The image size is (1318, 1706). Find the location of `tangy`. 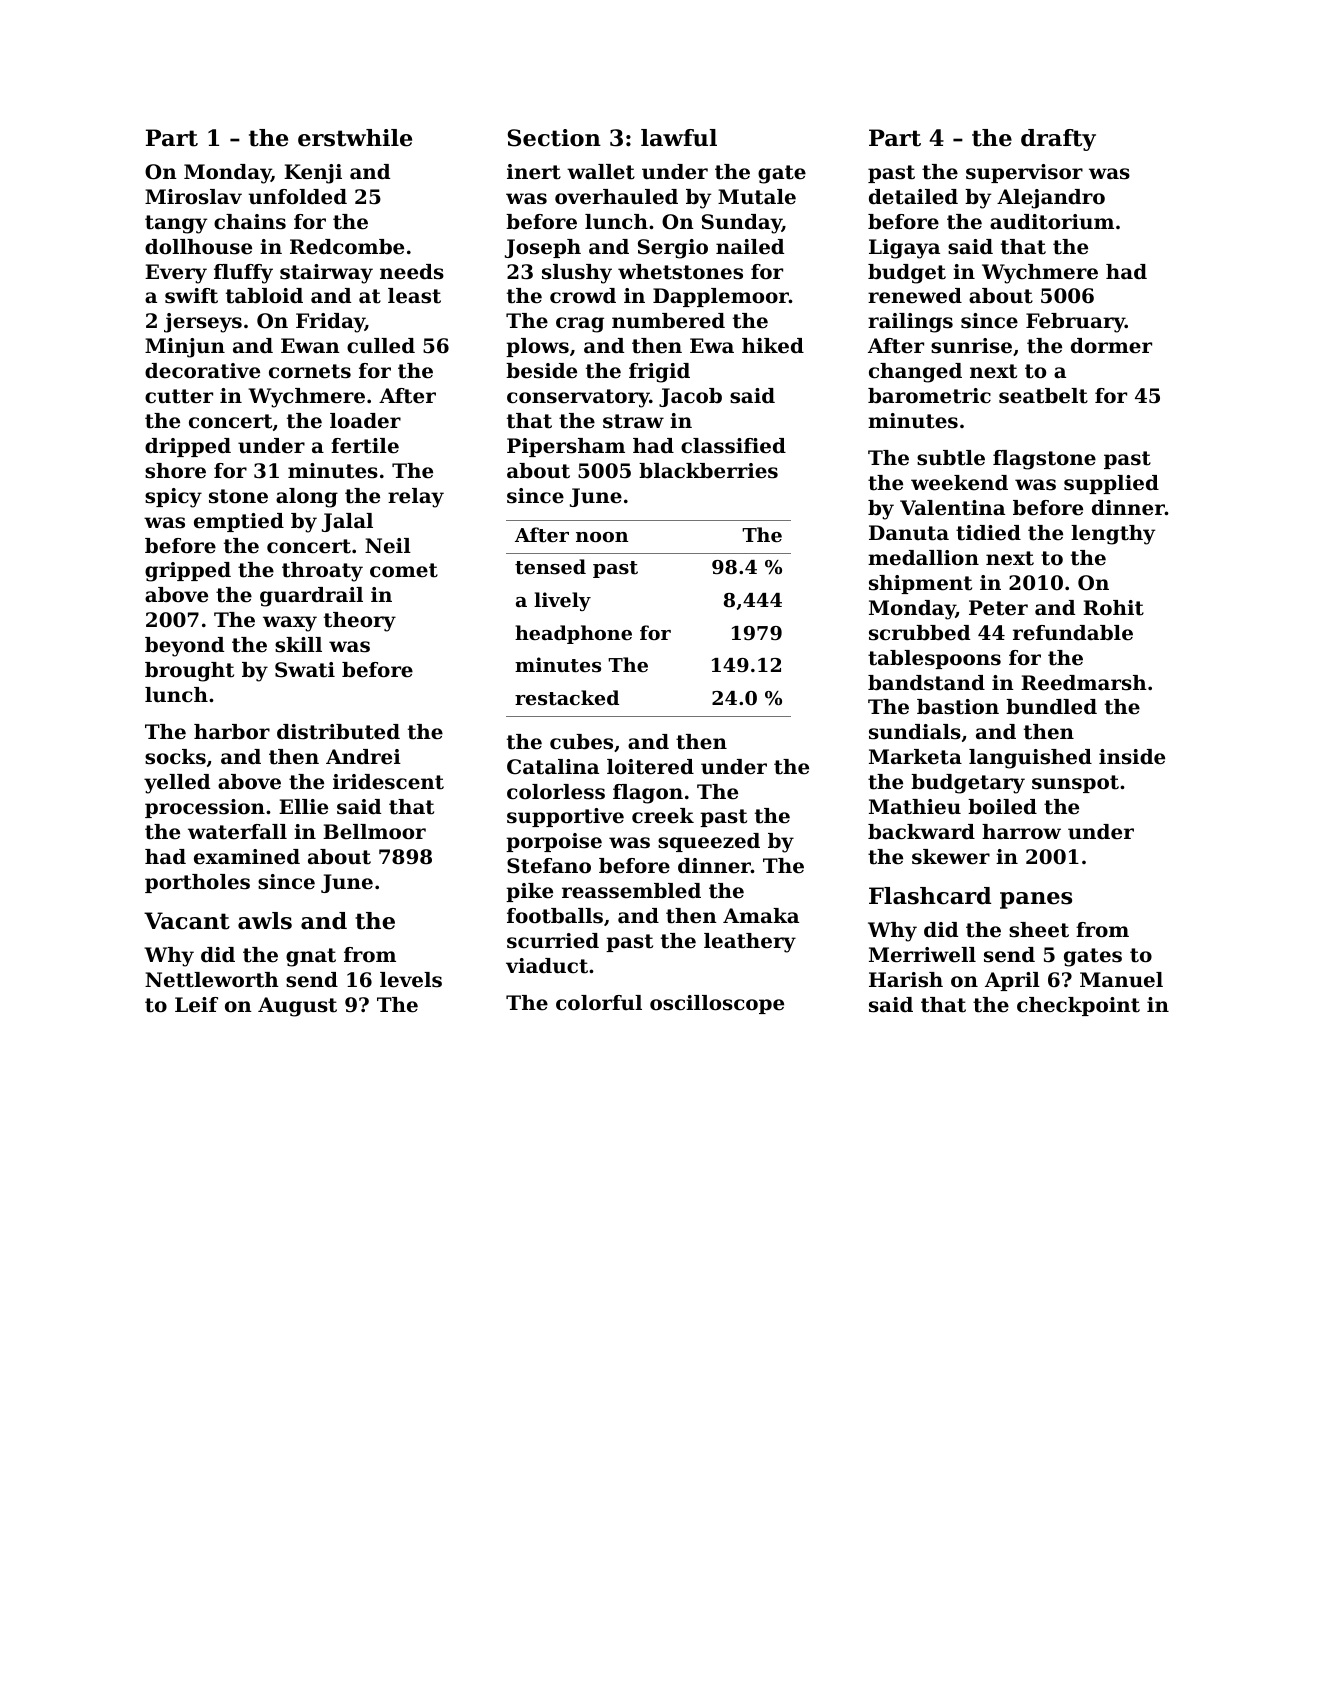

tangy is located at coordinates (176, 224).
